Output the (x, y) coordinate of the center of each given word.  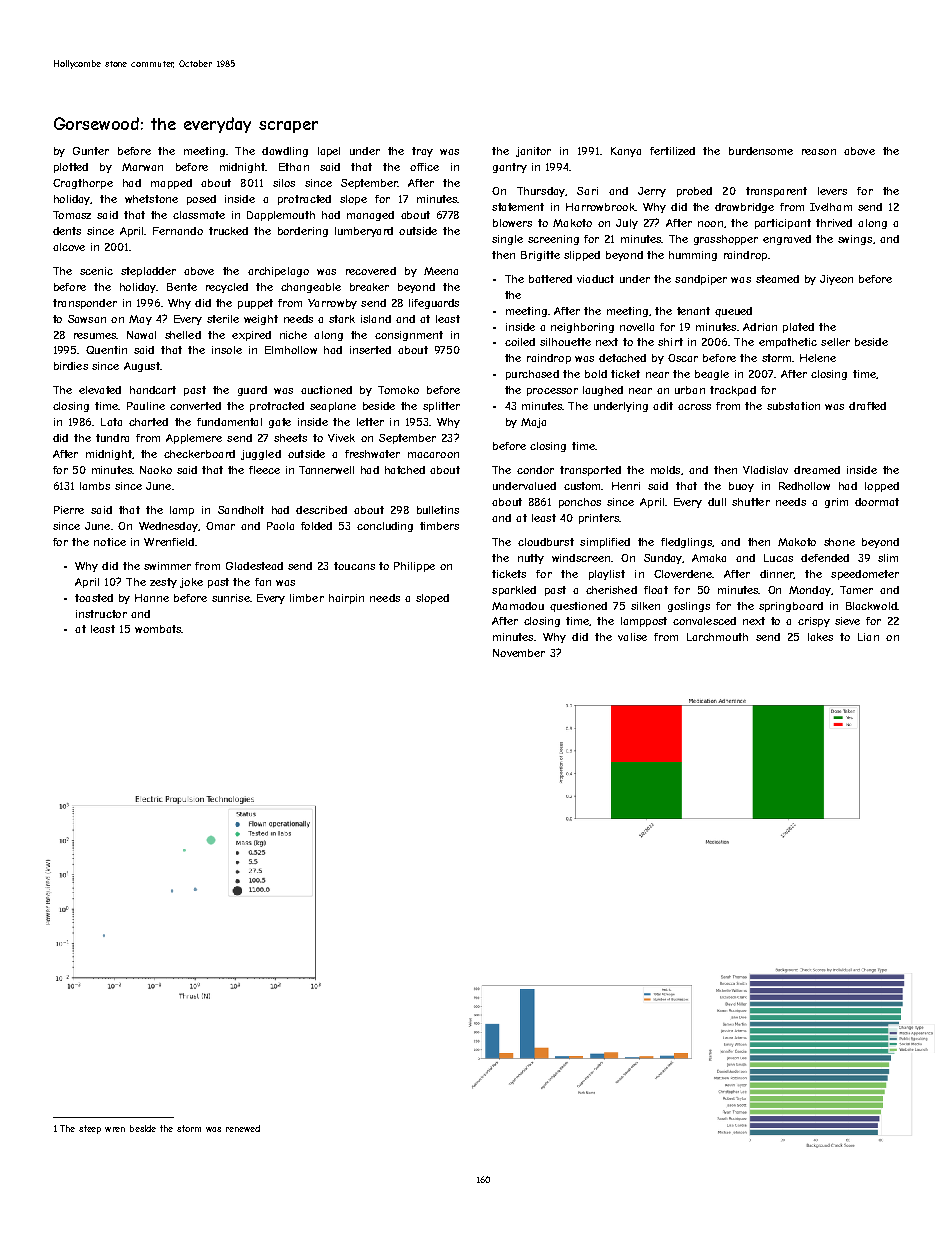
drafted (867, 406)
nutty (531, 559)
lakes (820, 637)
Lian (868, 637)
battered (550, 279)
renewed (243, 1128)
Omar (220, 526)
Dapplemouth (281, 216)
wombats (158, 629)
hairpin (346, 599)
